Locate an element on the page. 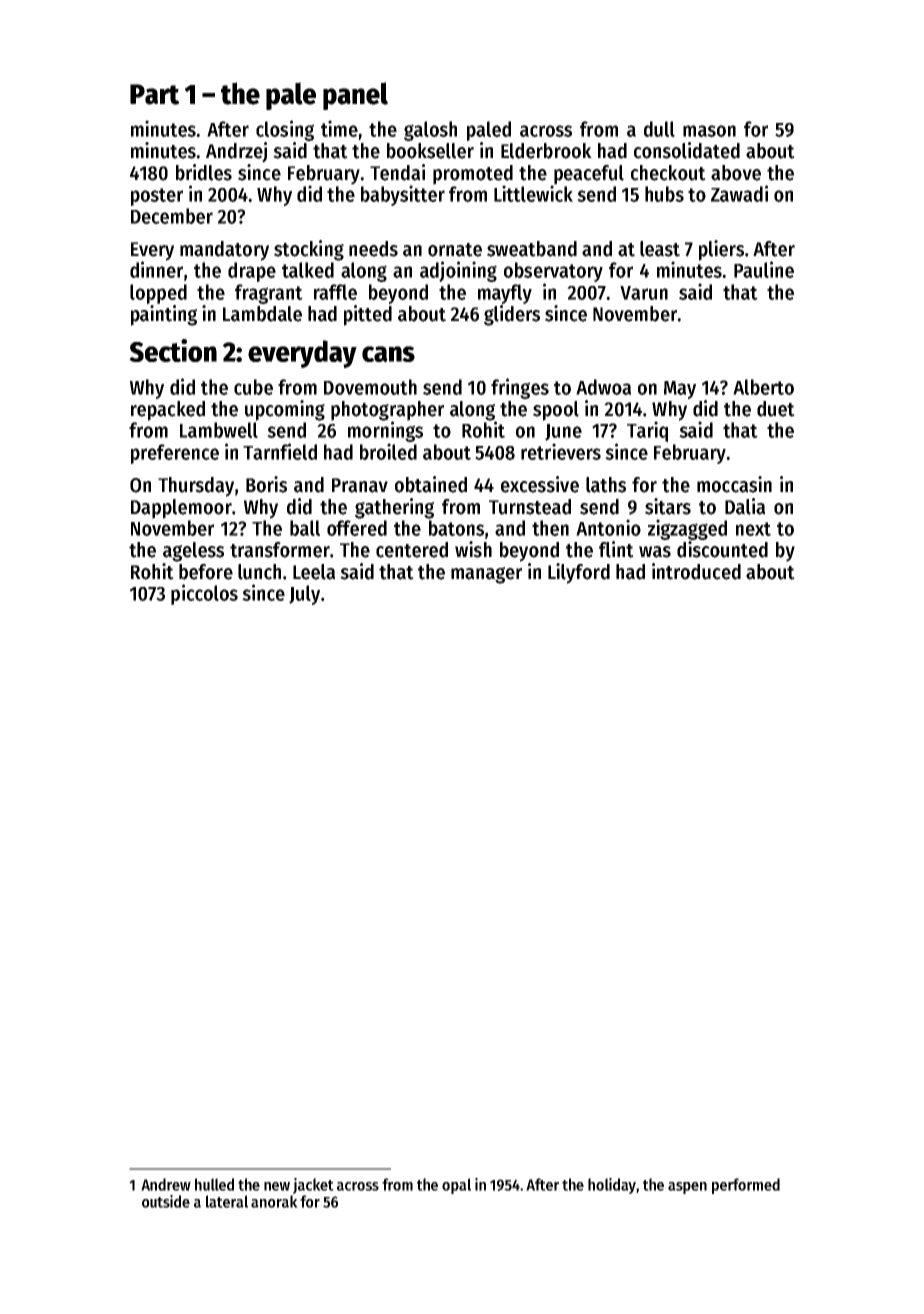 The image size is (924, 1314). hubs is located at coordinates (664, 194).
